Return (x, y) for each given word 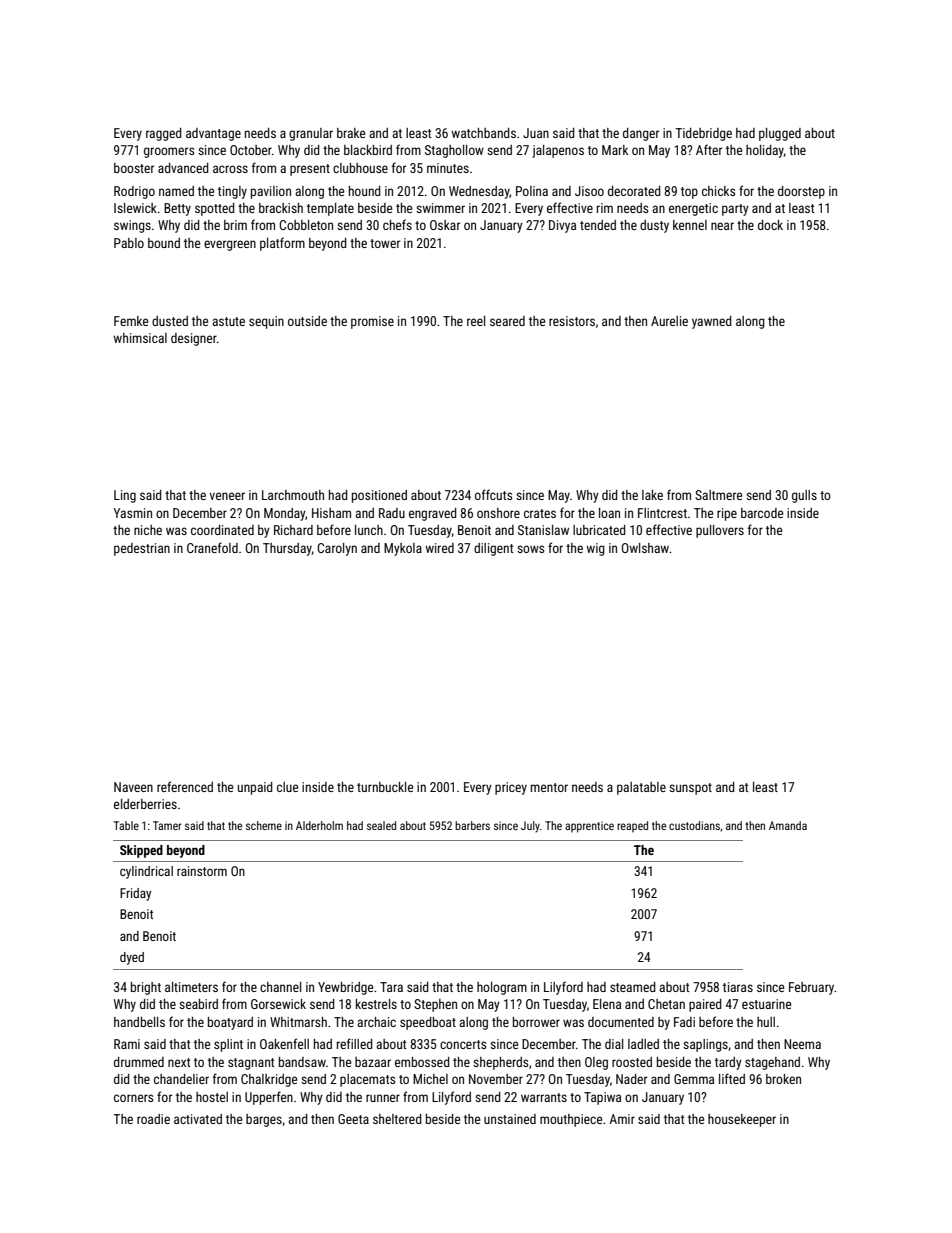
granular (311, 134)
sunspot (690, 789)
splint (228, 1045)
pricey (511, 788)
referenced (185, 786)
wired (439, 548)
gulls (804, 496)
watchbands (483, 133)
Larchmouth (293, 495)
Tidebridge (703, 134)
